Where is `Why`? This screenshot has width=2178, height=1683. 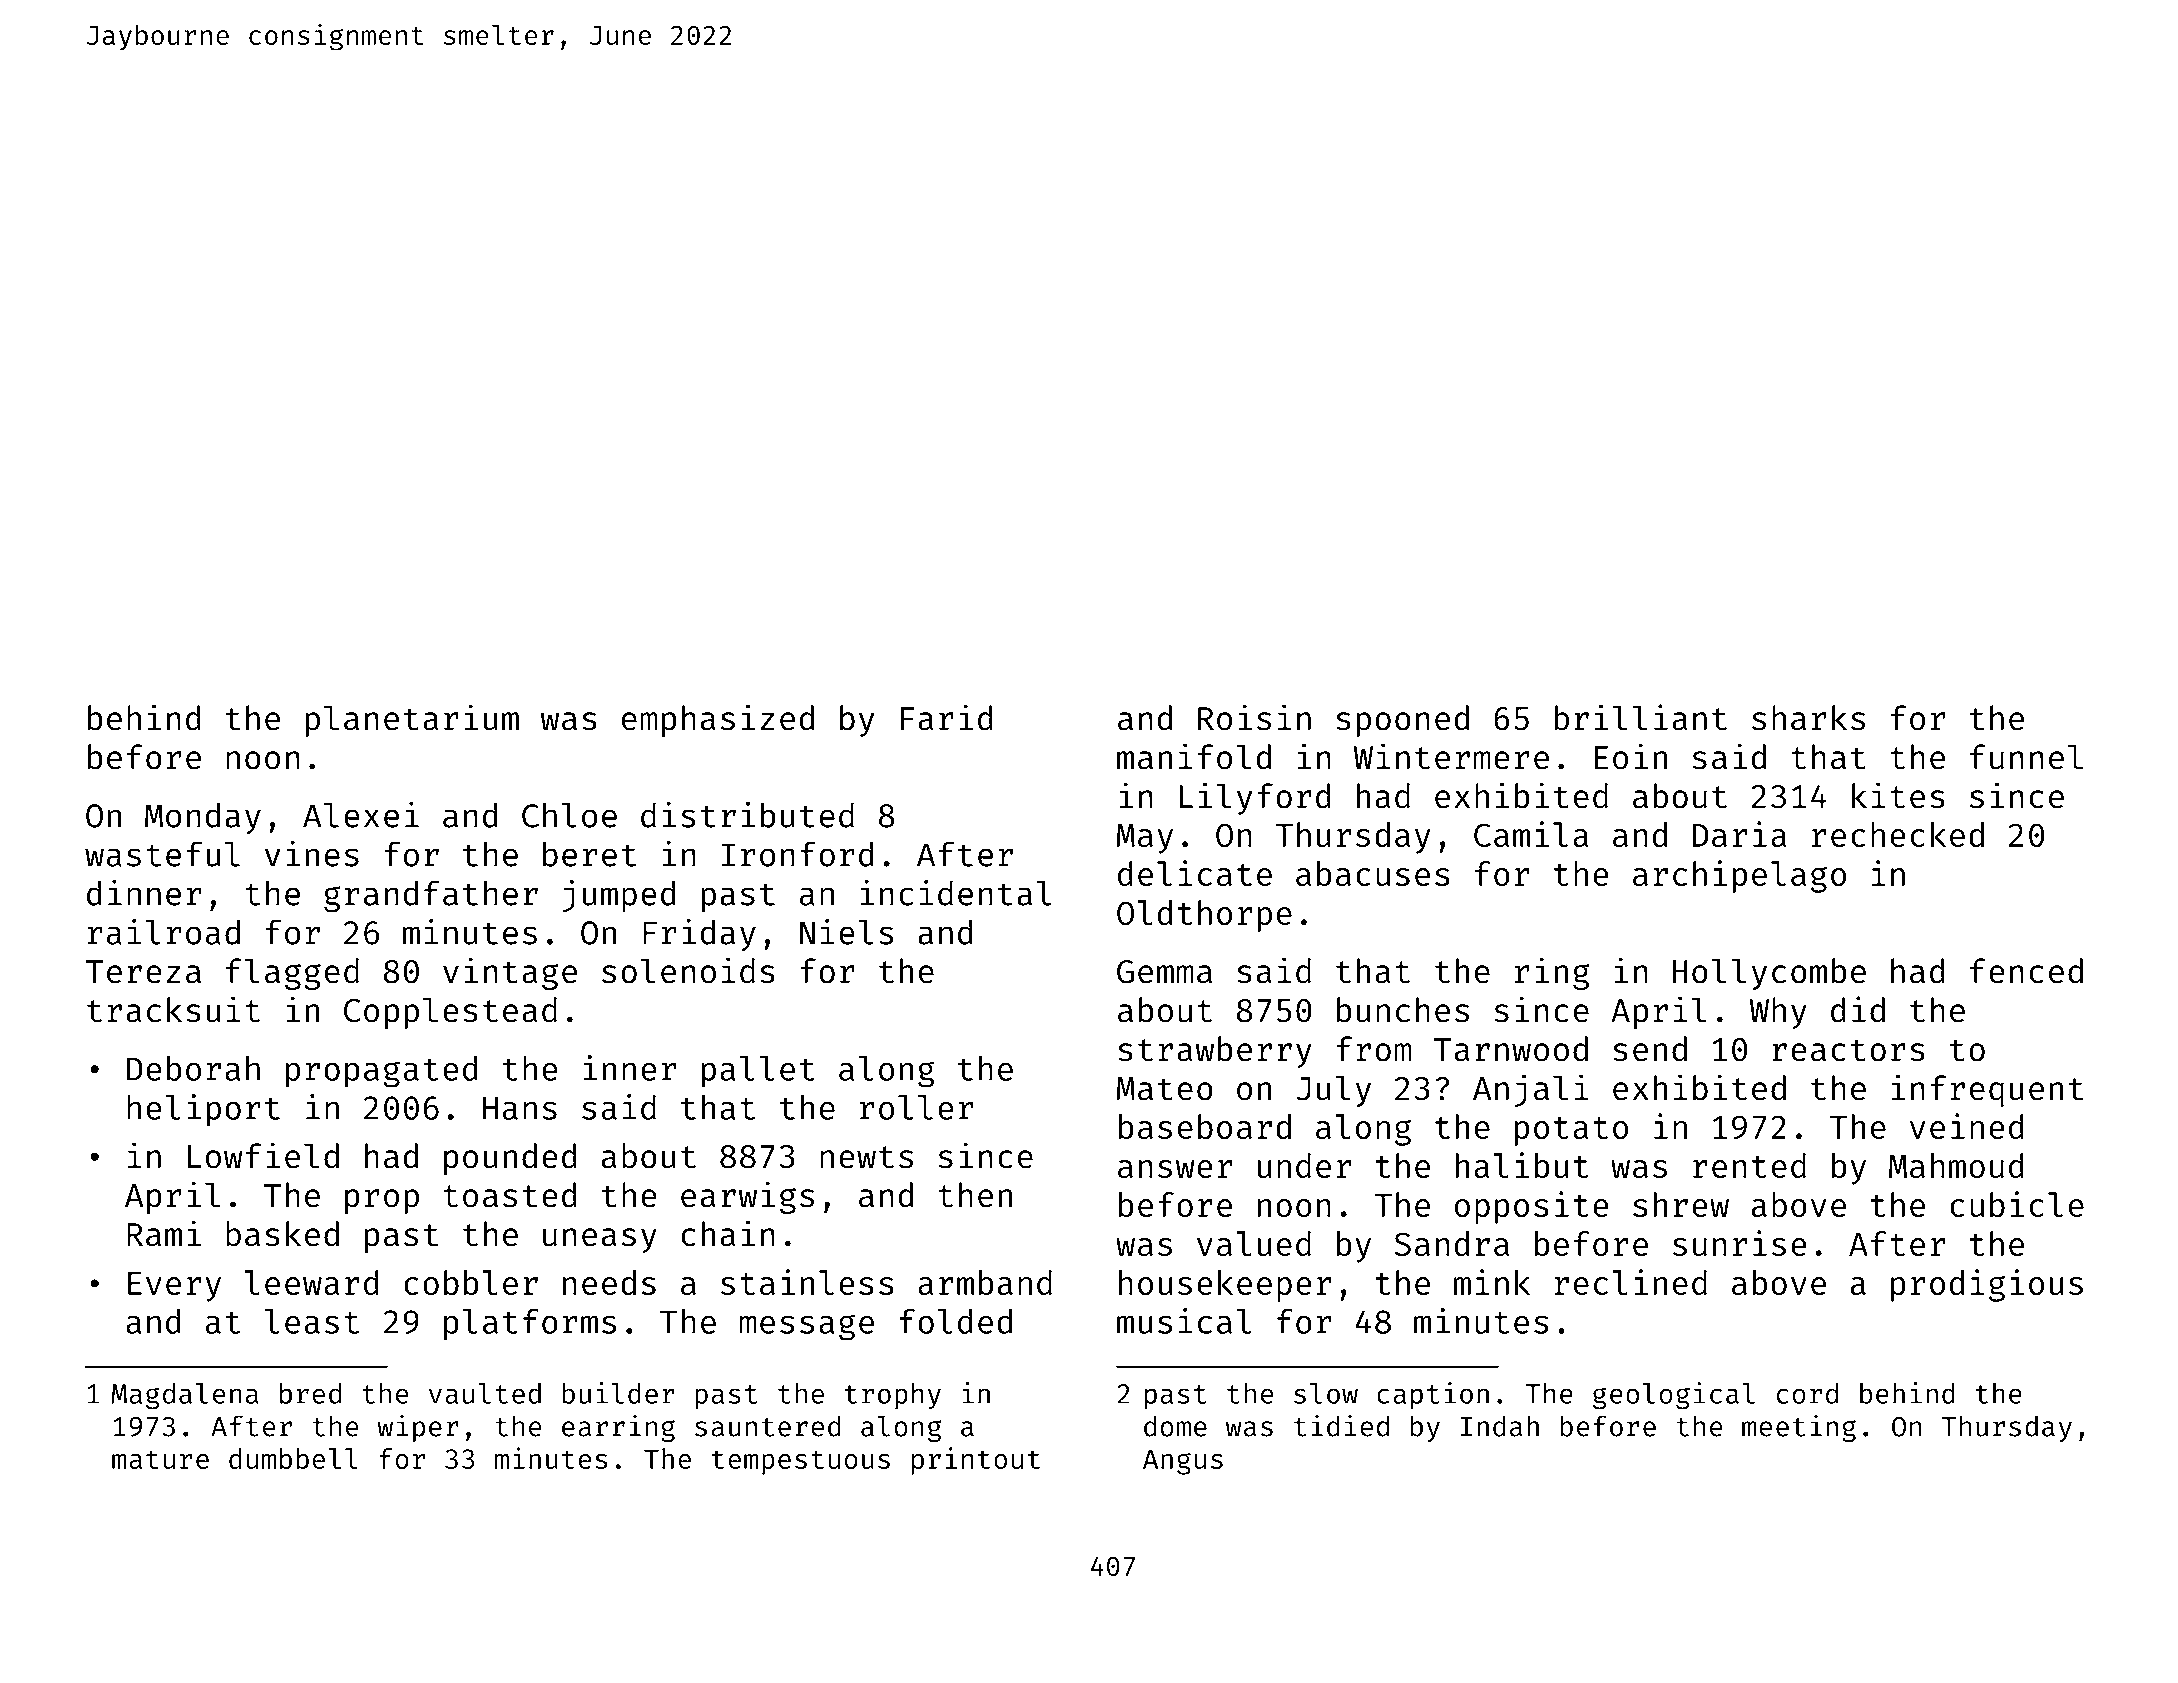 Why is located at coordinates (1778, 1013).
